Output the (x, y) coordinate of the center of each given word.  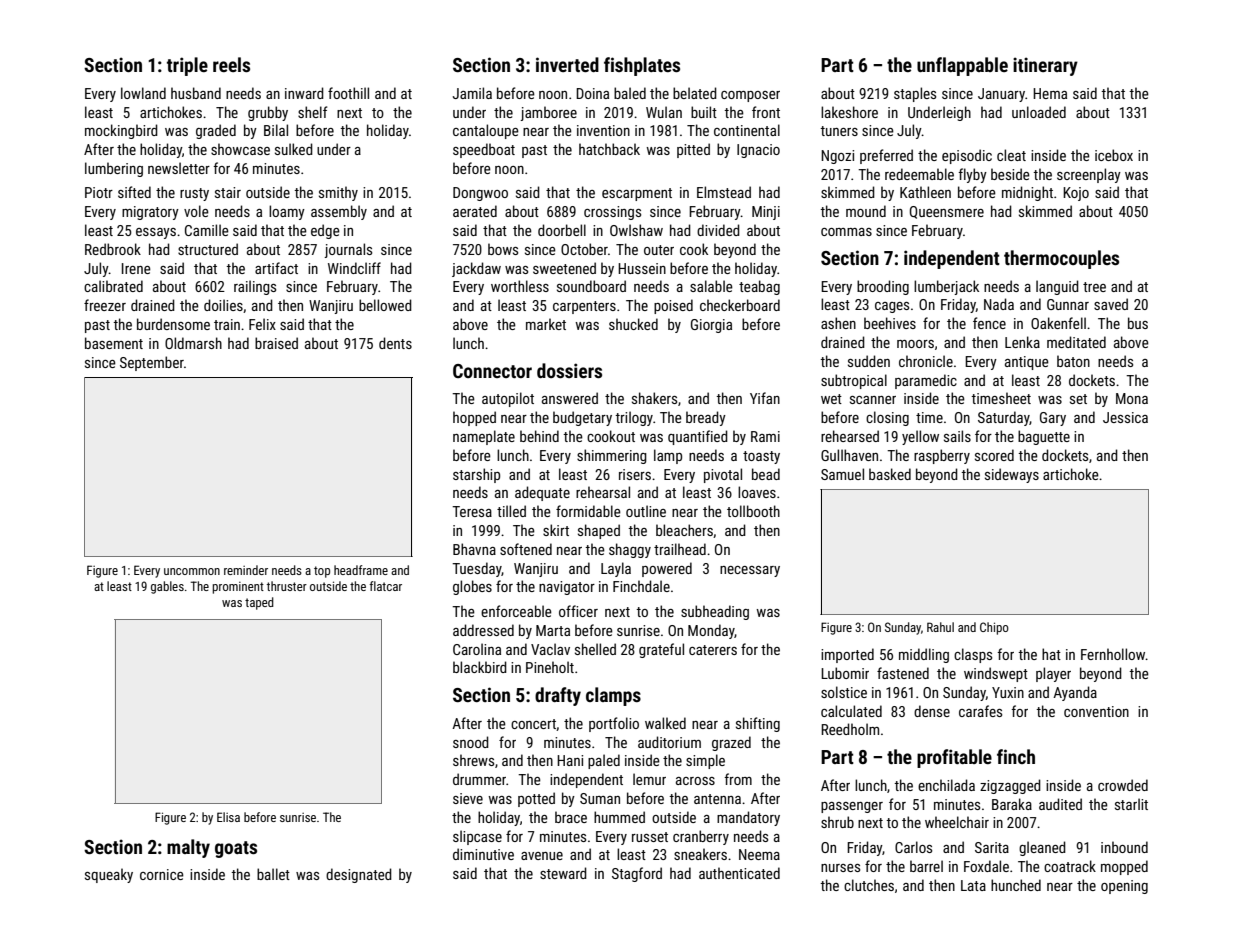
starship (476, 475)
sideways (1012, 475)
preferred (886, 156)
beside (1010, 174)
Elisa (228, 817)
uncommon (192, 571)
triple (187, 66)
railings (255, 287)
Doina (592, 93)
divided (718, 230)
